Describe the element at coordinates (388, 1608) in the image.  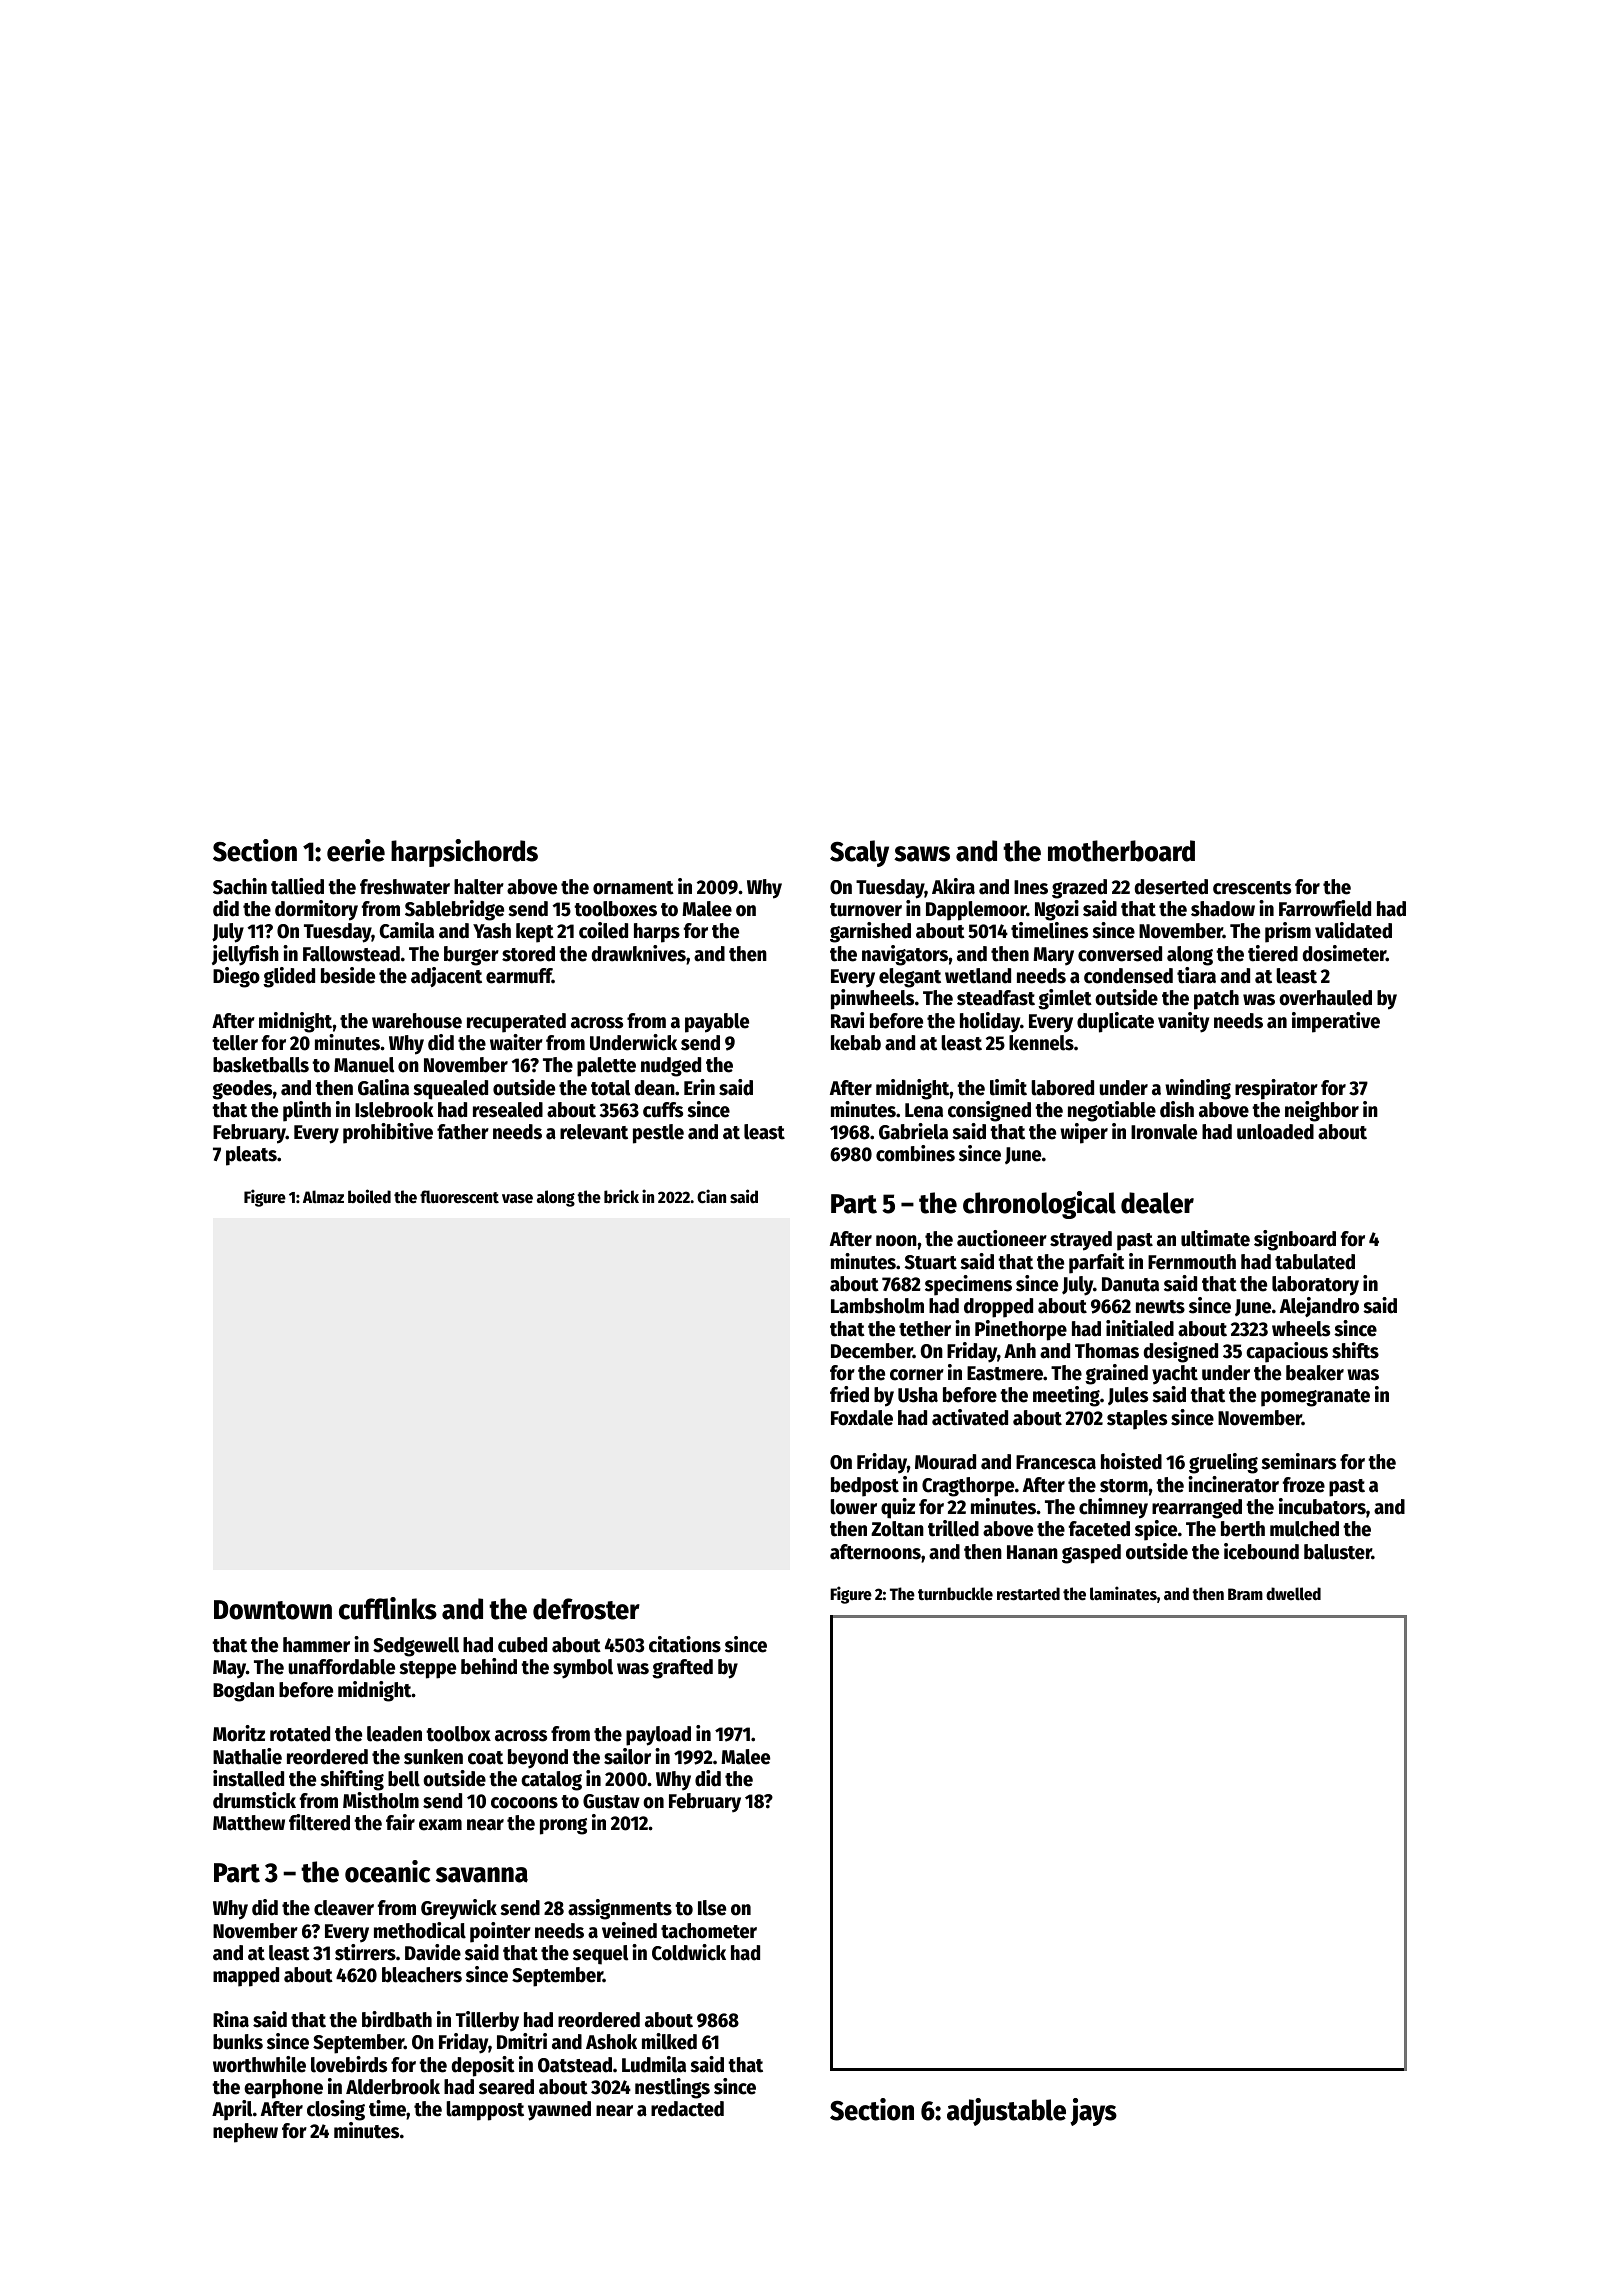
I see `cufflinks` at that location.
